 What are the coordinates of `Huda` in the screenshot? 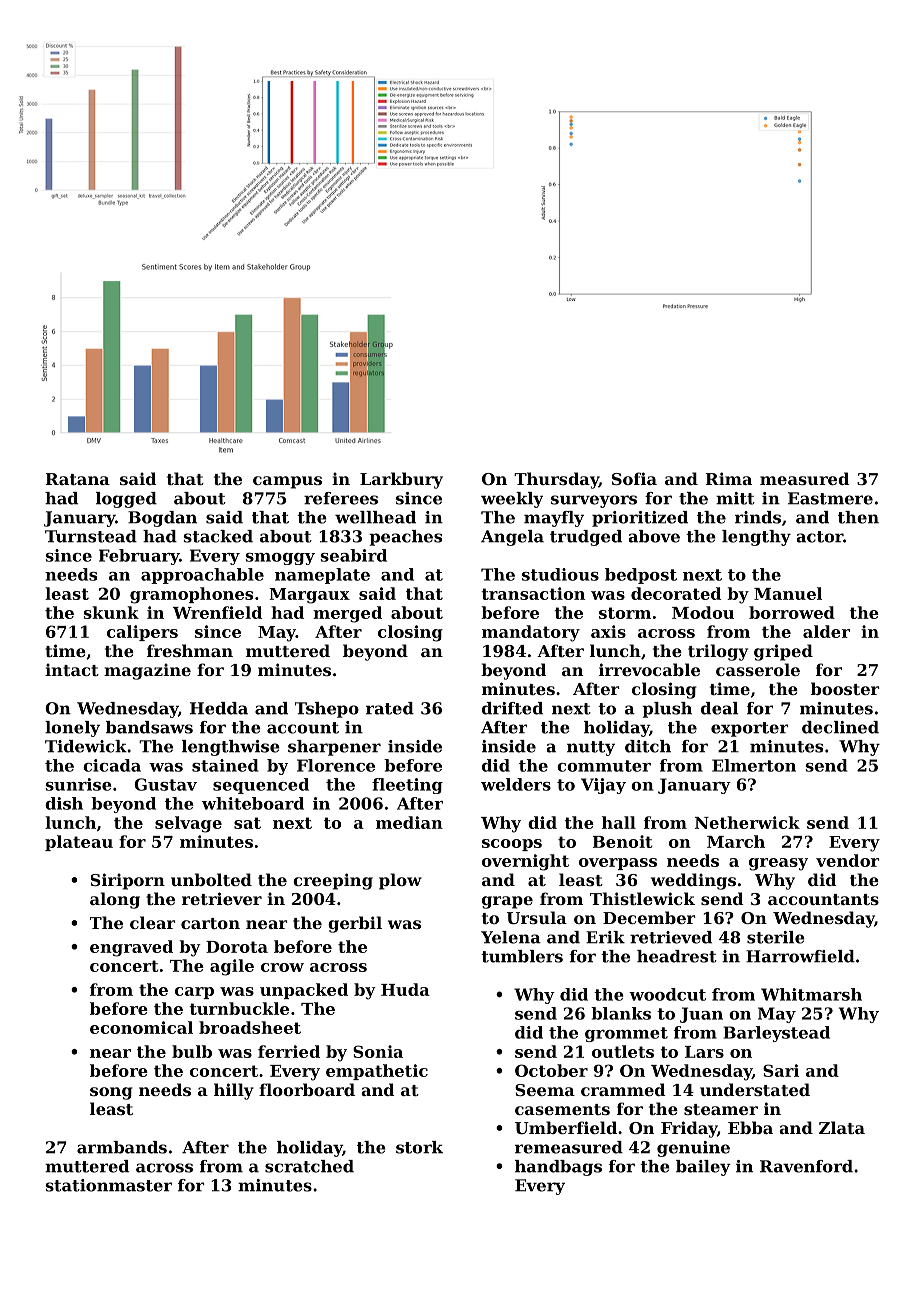 It's located at (405, 989).
